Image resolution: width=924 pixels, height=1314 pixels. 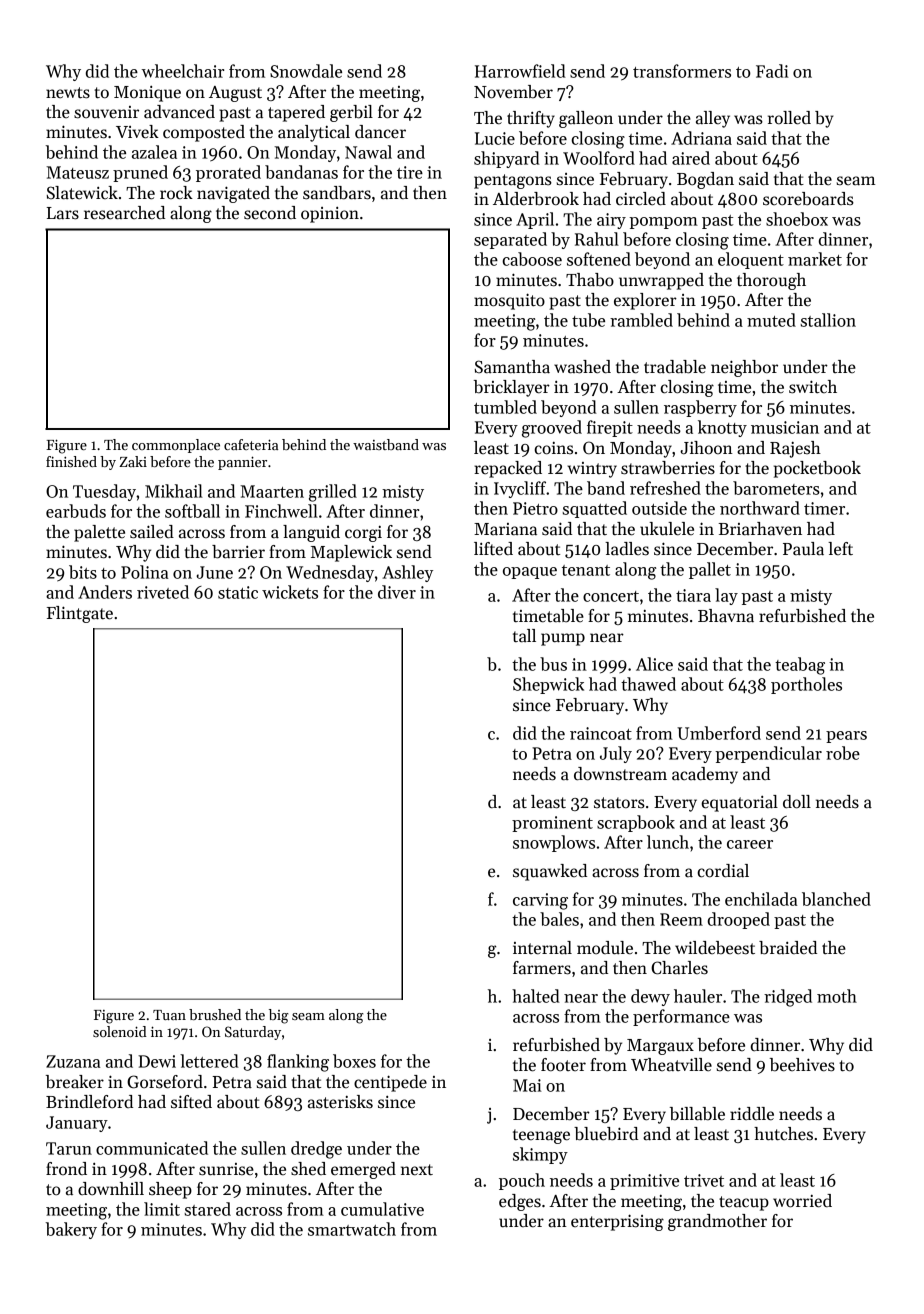 I want to click on snowplows, so click(x=554, y=843).
